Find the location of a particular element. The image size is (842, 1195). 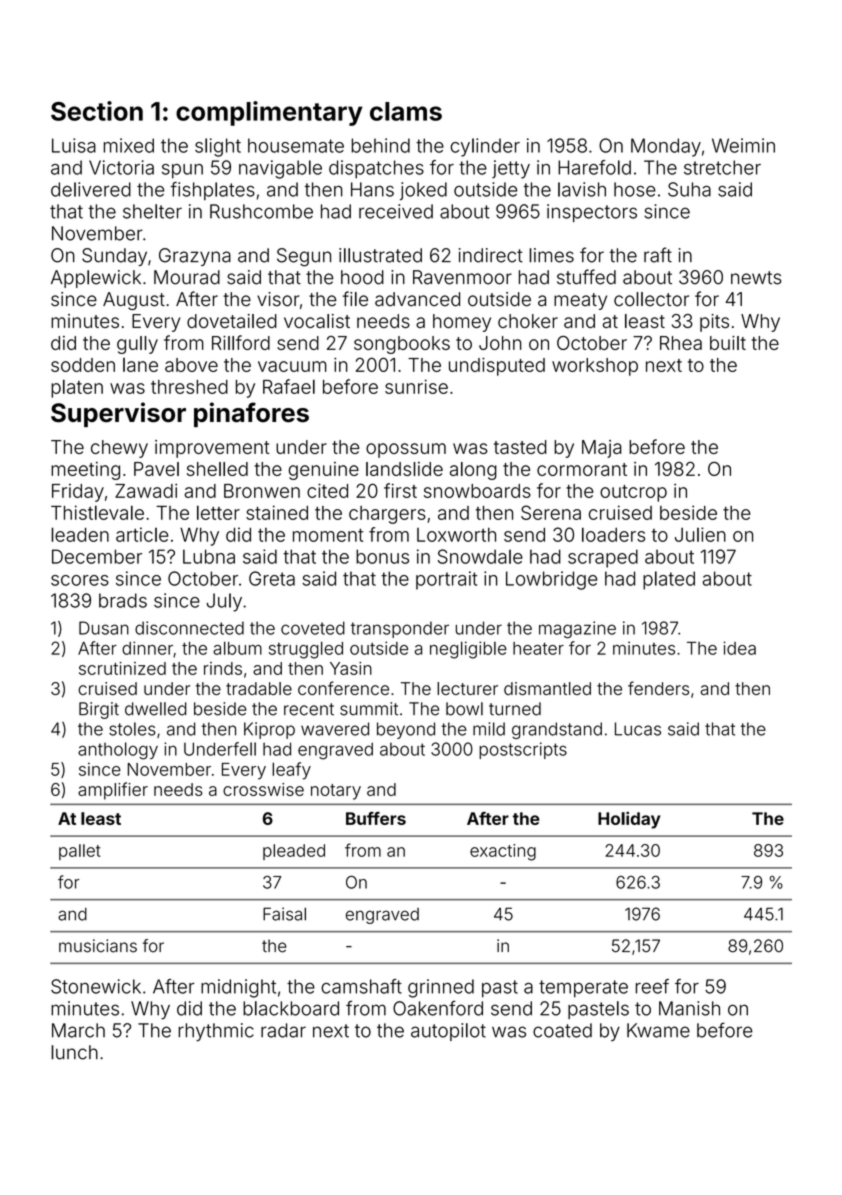

scrutinized is located at coordinates (122, 668).
